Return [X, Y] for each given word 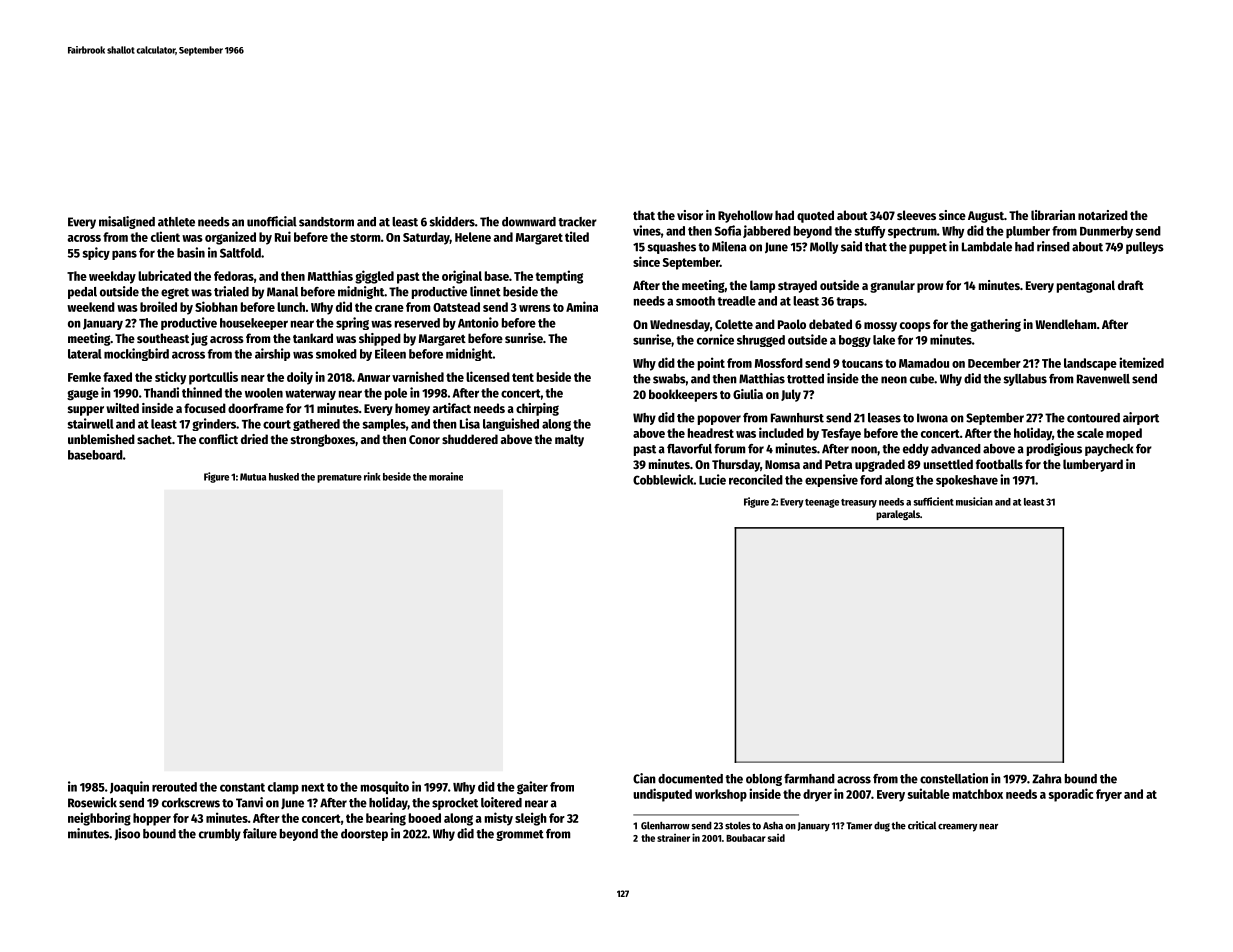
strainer [673, 838]
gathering [995, 325]
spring [352, 323]
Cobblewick [663, 479]
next [313, 787]
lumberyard [1093, 465]
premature [339, 478]
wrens [535, 308]
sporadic [1071, 795]
